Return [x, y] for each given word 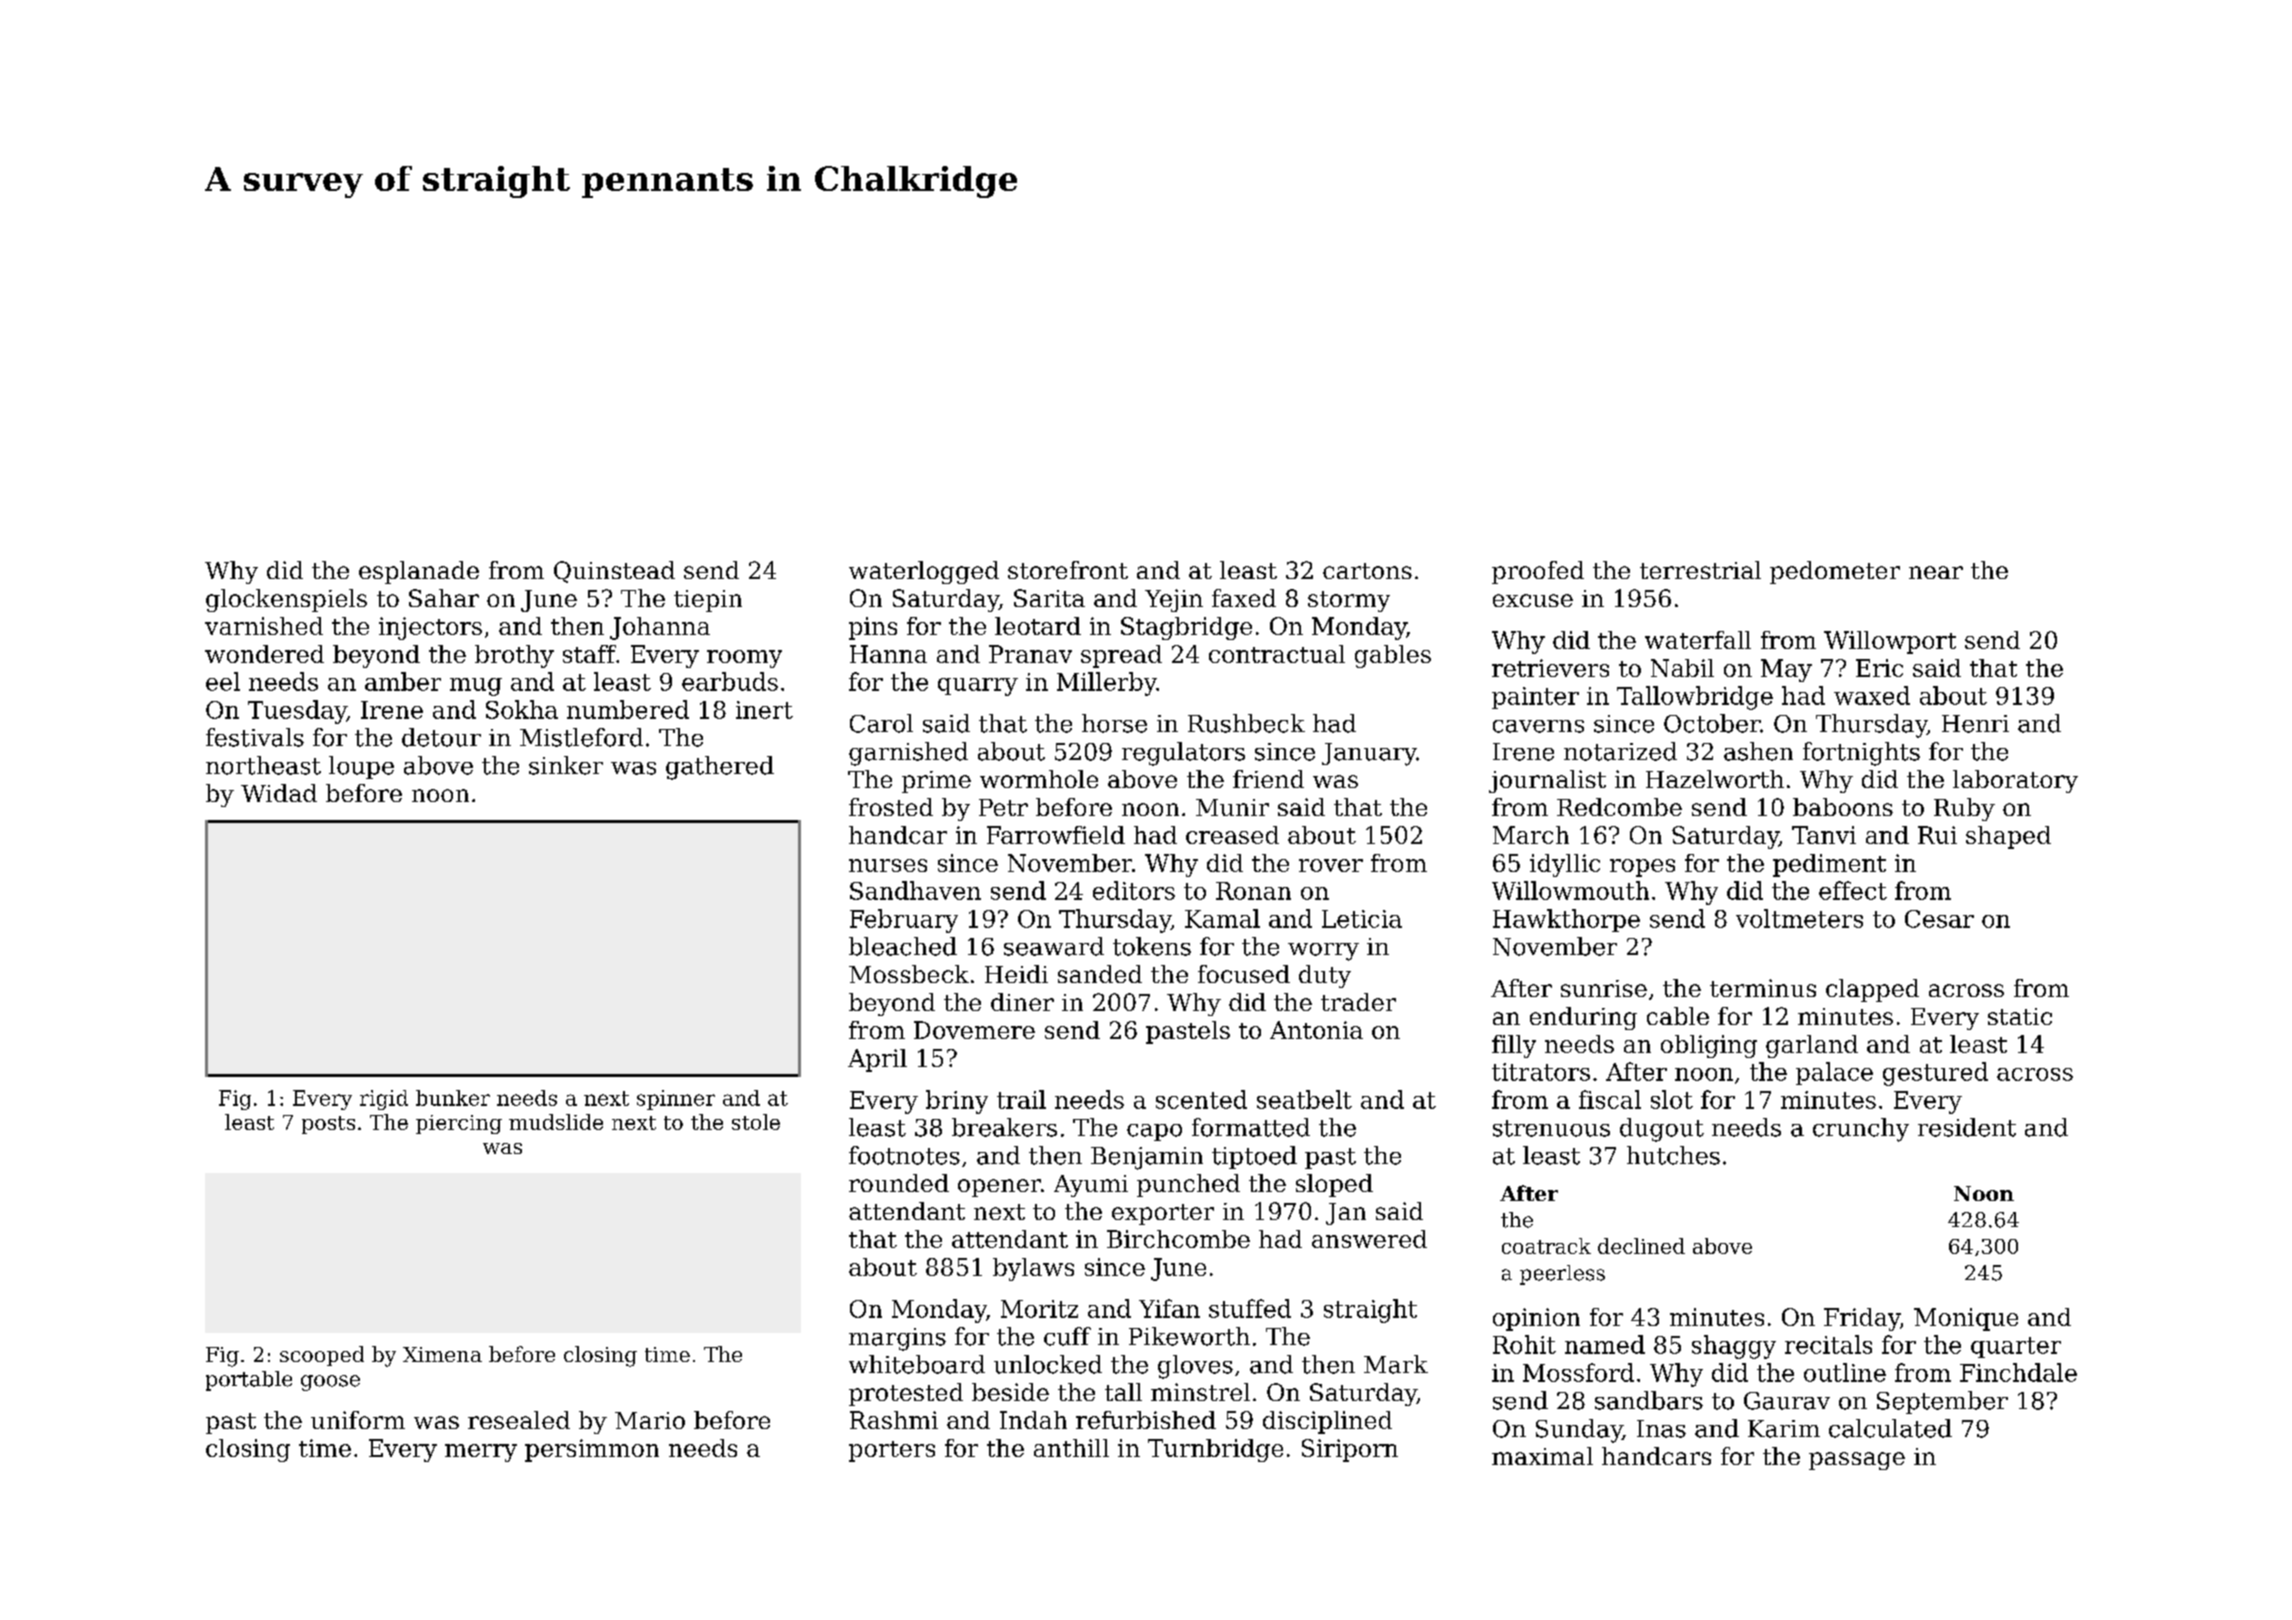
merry [481, 1453]
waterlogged [924, 572]
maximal [1542, 1456]
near [1936, 572]
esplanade [419, 572]
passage [1857, 1461]
